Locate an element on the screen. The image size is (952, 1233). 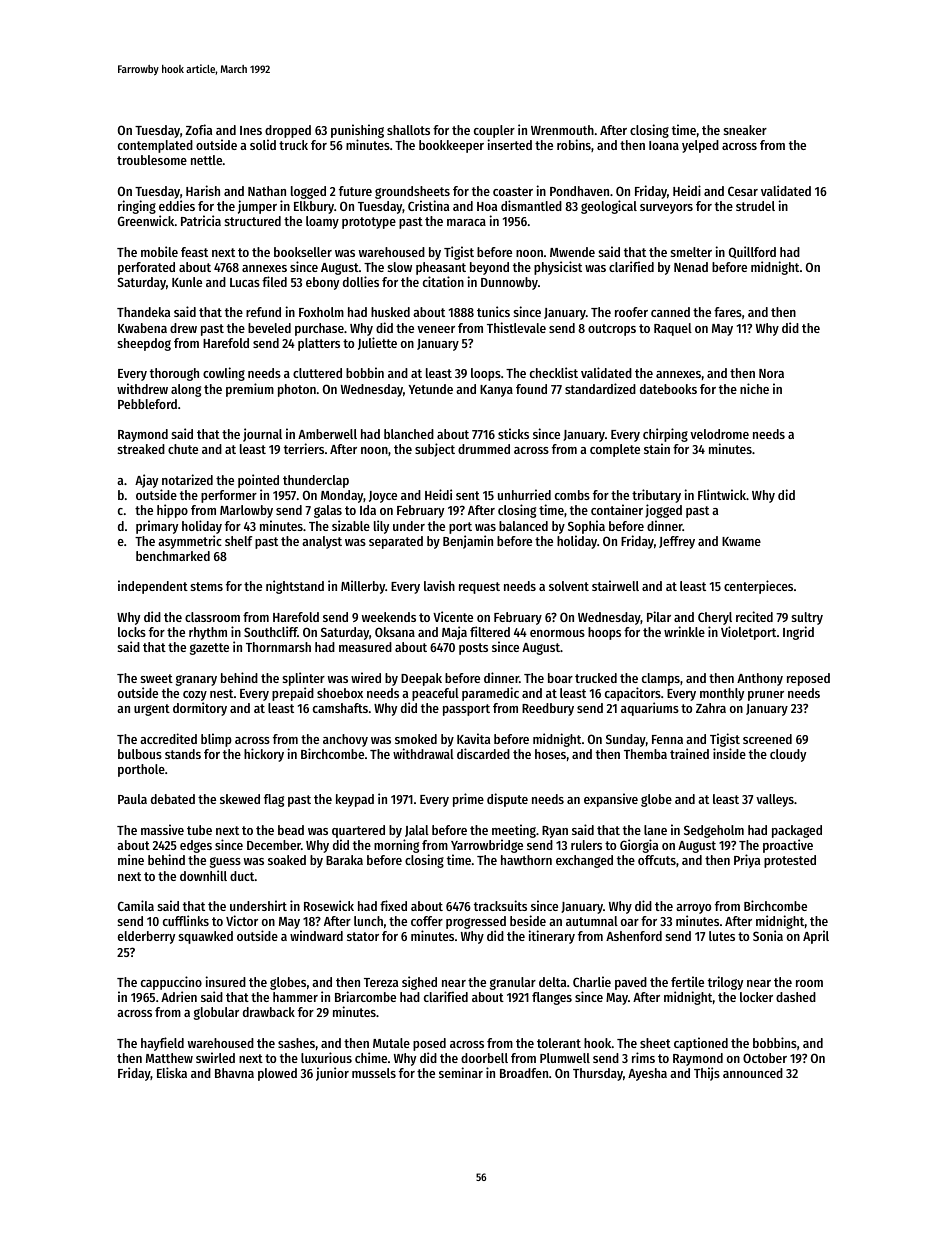
contemplated is located at coordinates (155, 146).
